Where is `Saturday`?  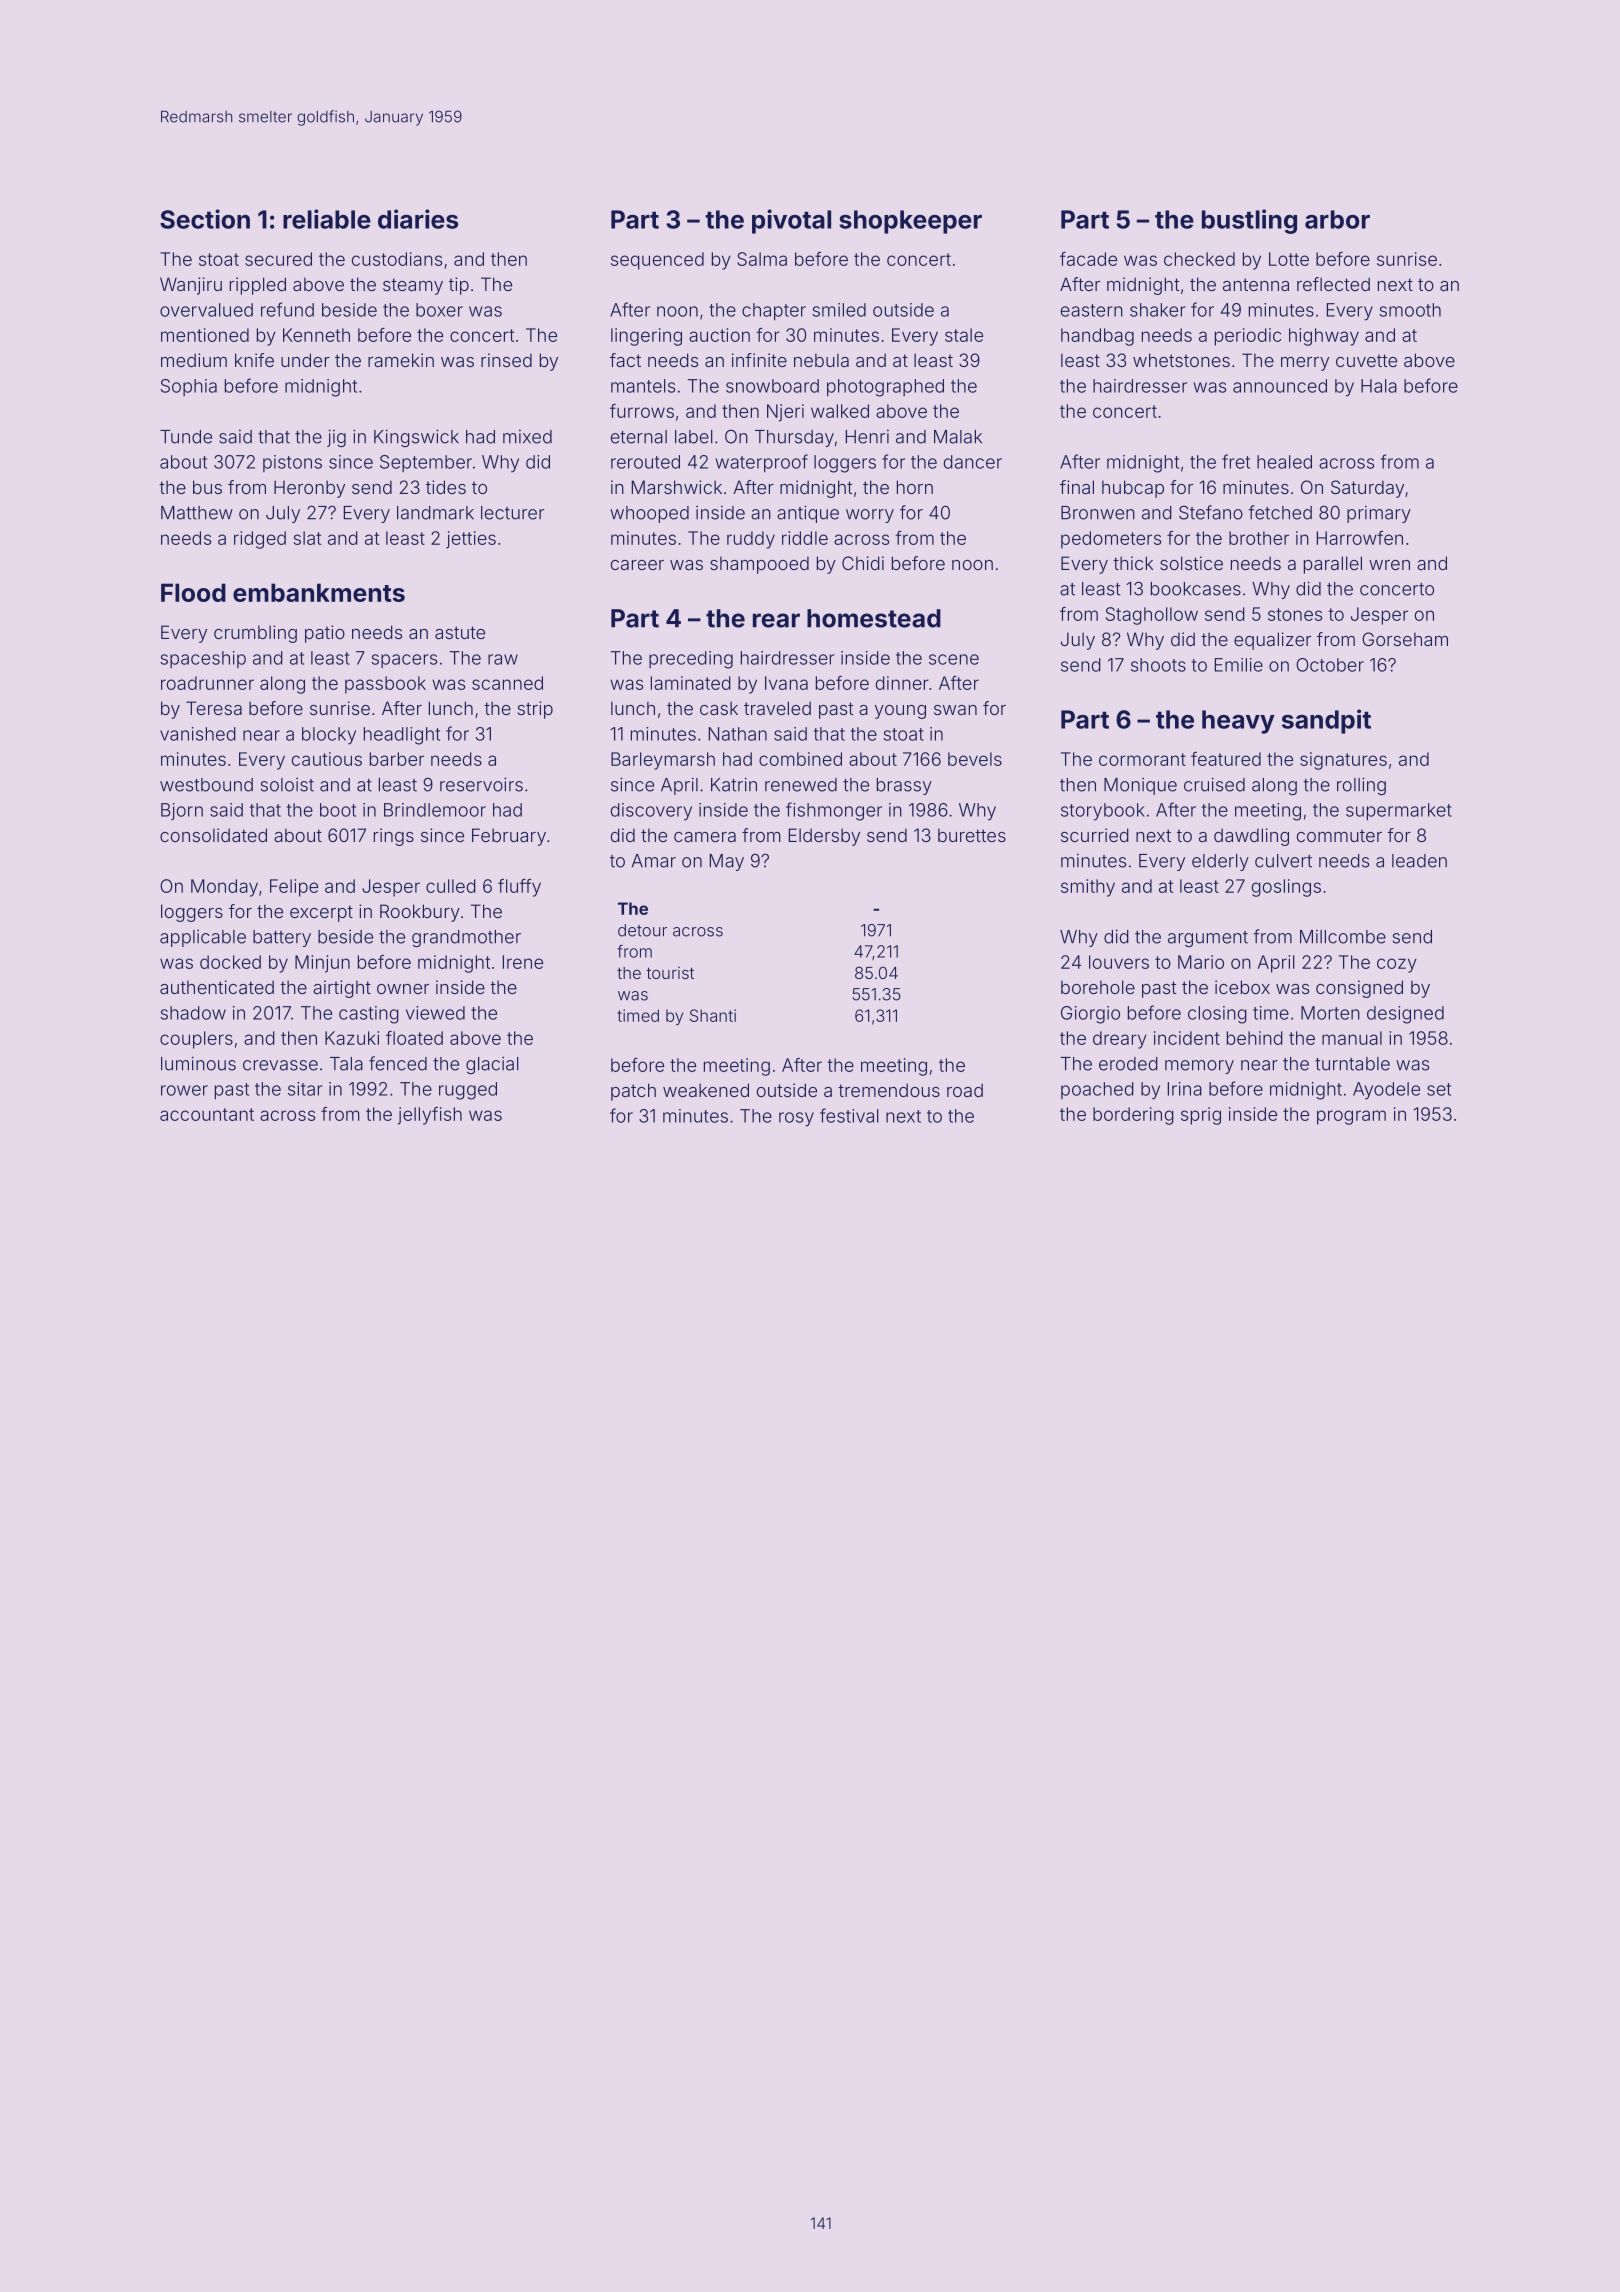 Saturday is located at coordinates (1367, 489).
